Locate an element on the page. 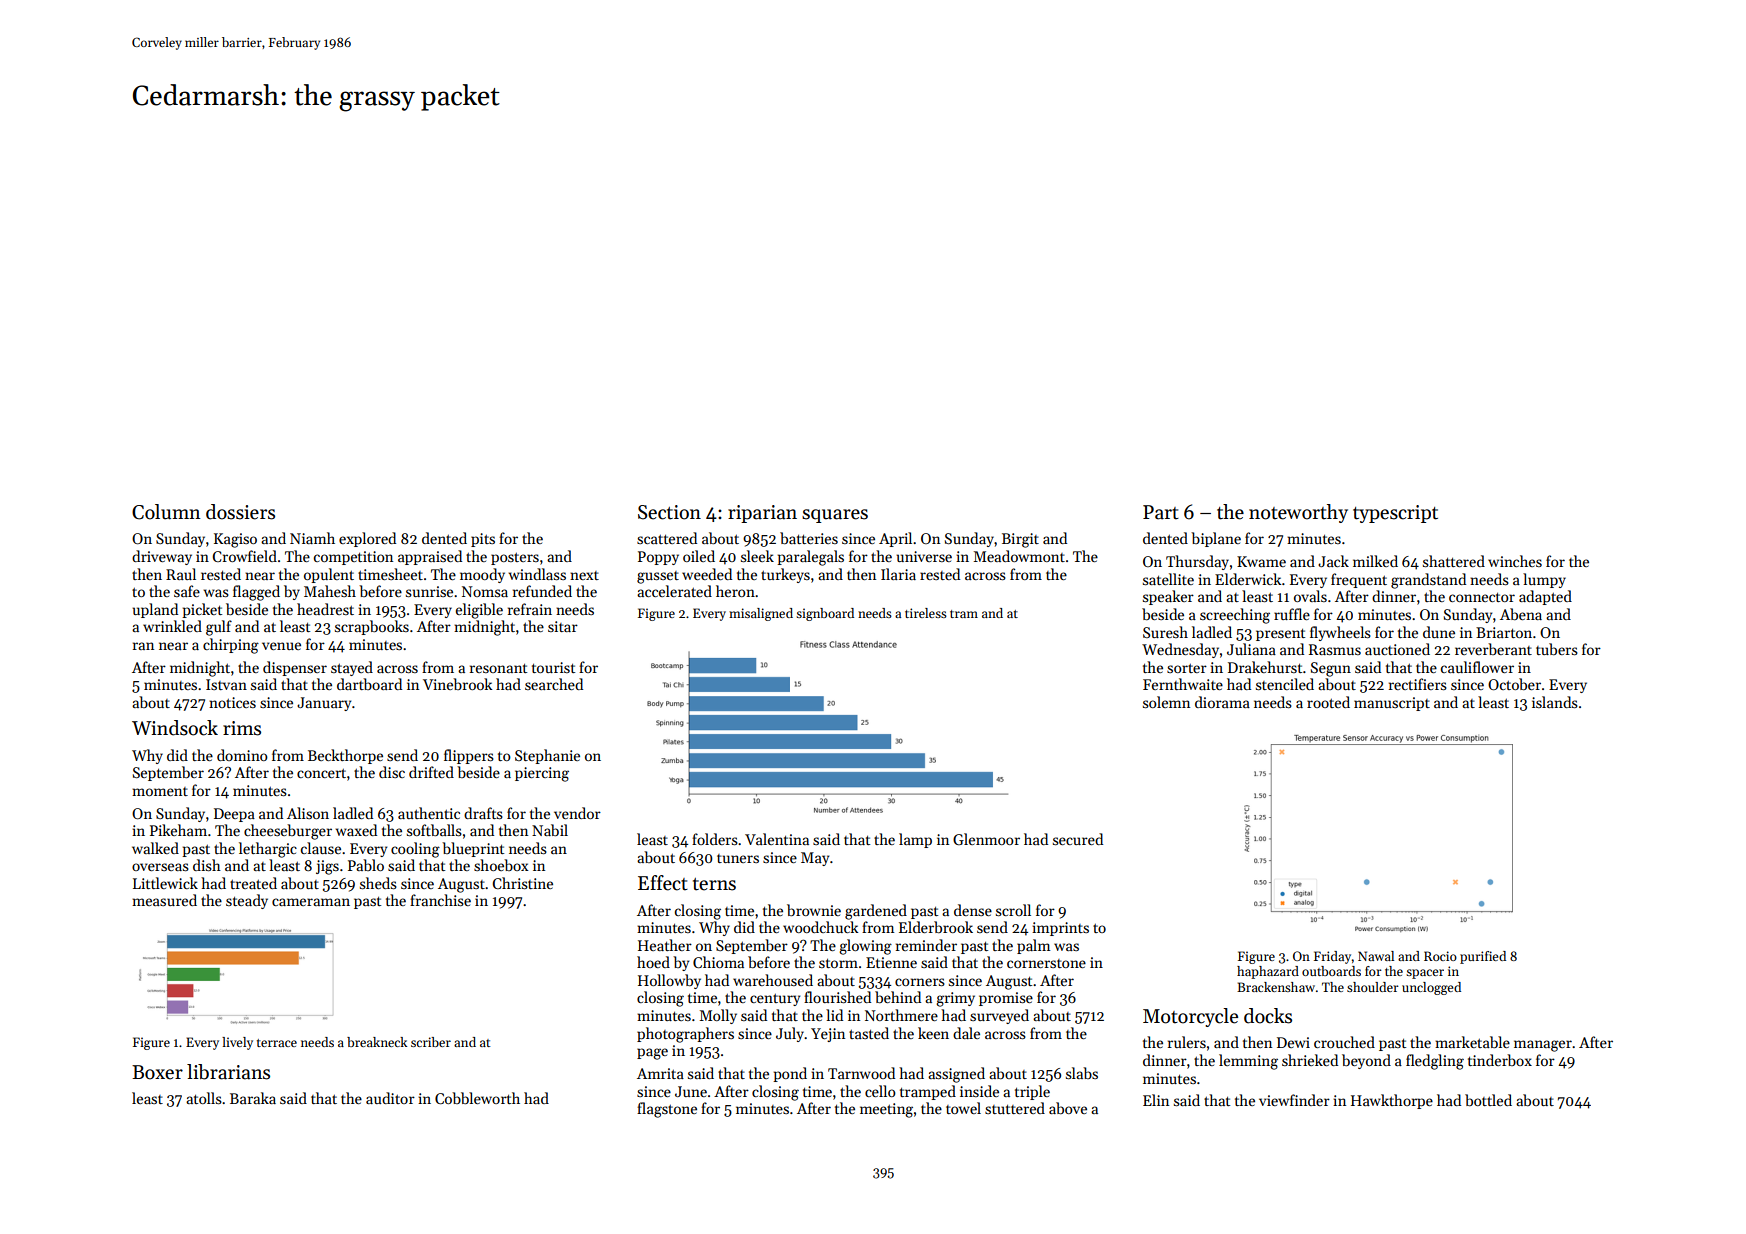 The width and height of the page is (1746, 1234). tourist is located at coordinates (553, 667).
